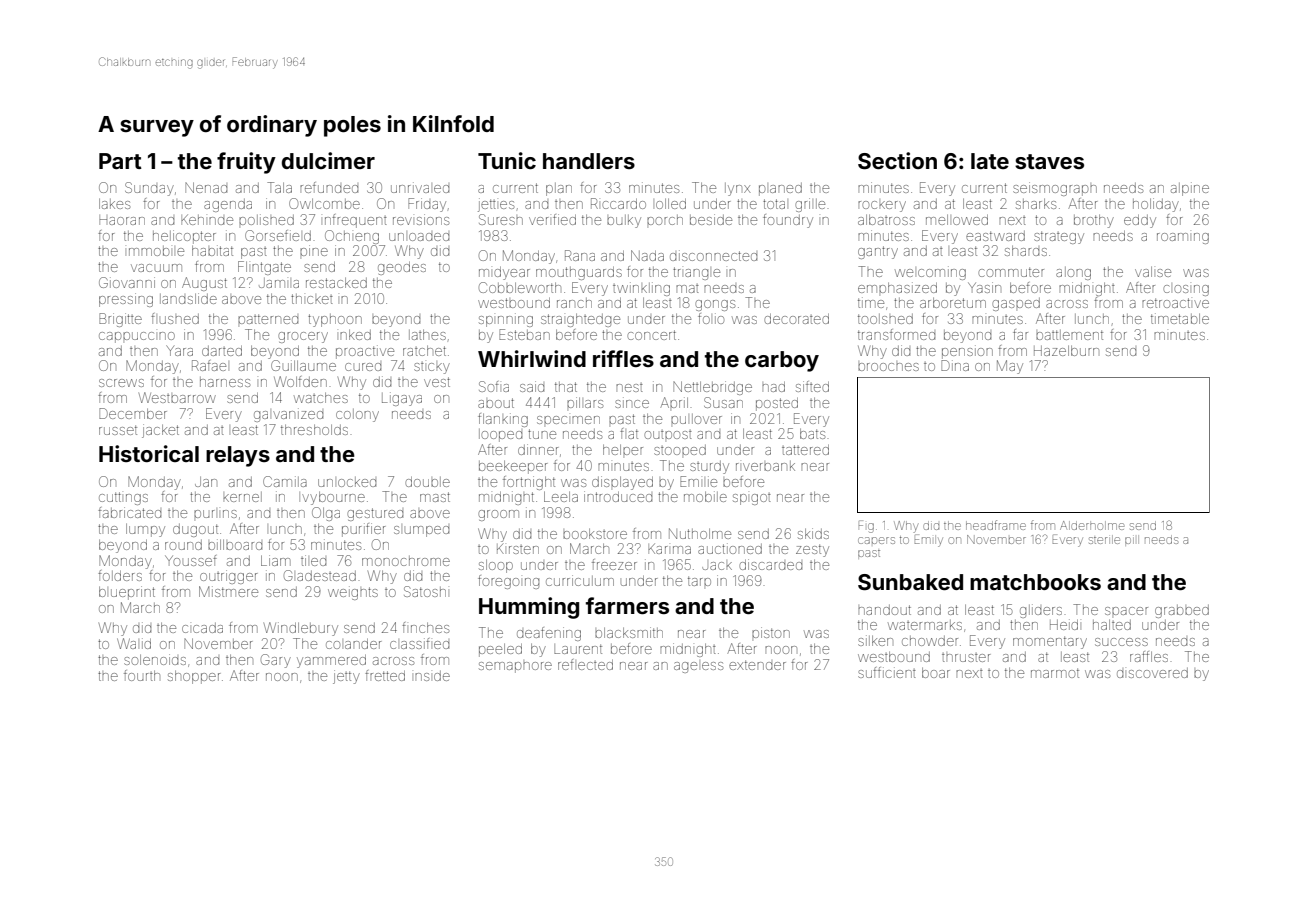 This screenshot has width=1308, height=924. I want to click on sloop, so click(496, 566).
